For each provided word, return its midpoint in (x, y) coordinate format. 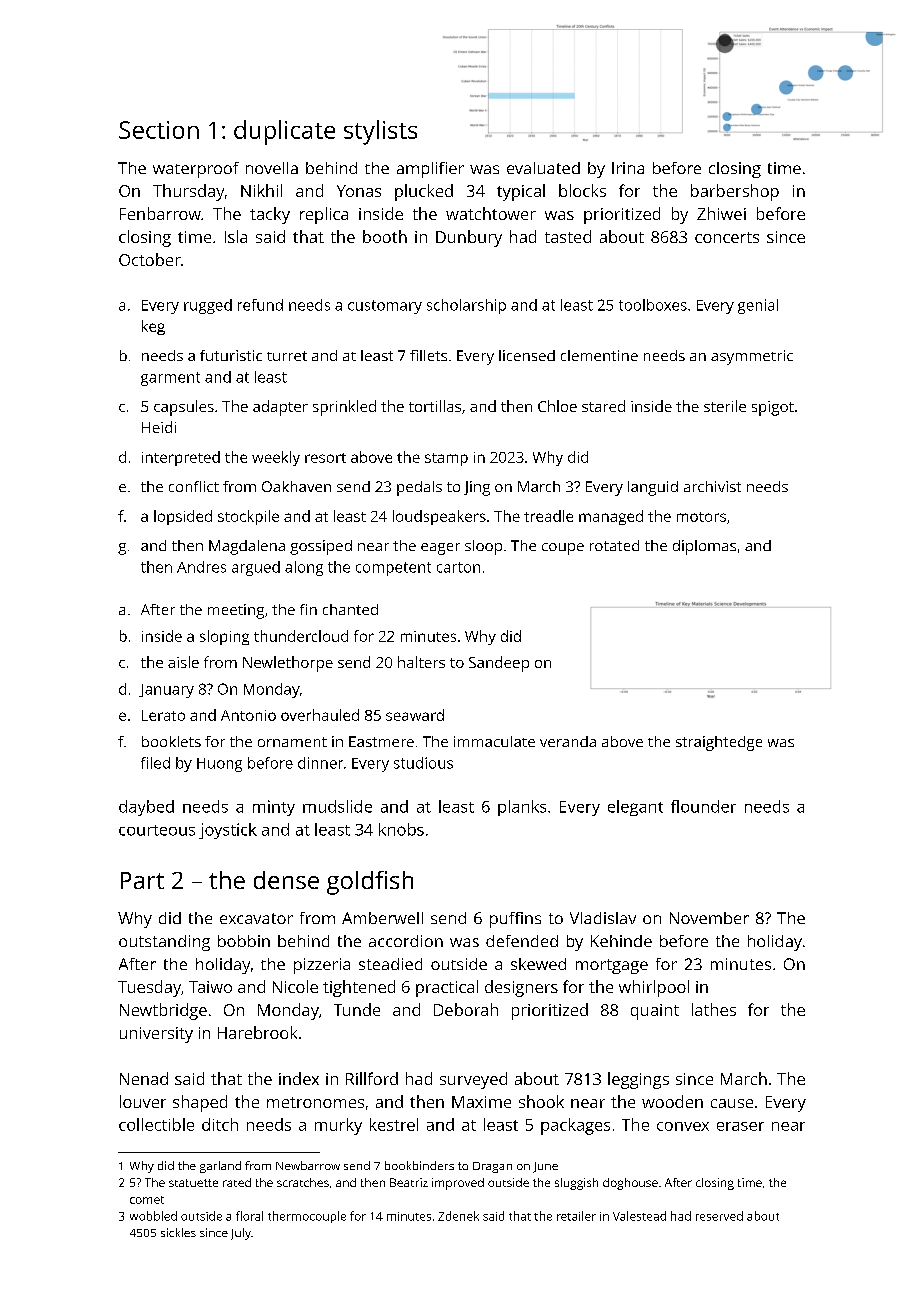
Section (159, 130)
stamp (446, 459)
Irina (628, 168)
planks (522, 808)
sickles (178, 1232)
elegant (635, 808)
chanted (350, 609)
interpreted (181, 458)
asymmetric (752, 357)
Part (142, 880)
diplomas (704, 547)
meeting (236, 611)
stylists (380, 132)
